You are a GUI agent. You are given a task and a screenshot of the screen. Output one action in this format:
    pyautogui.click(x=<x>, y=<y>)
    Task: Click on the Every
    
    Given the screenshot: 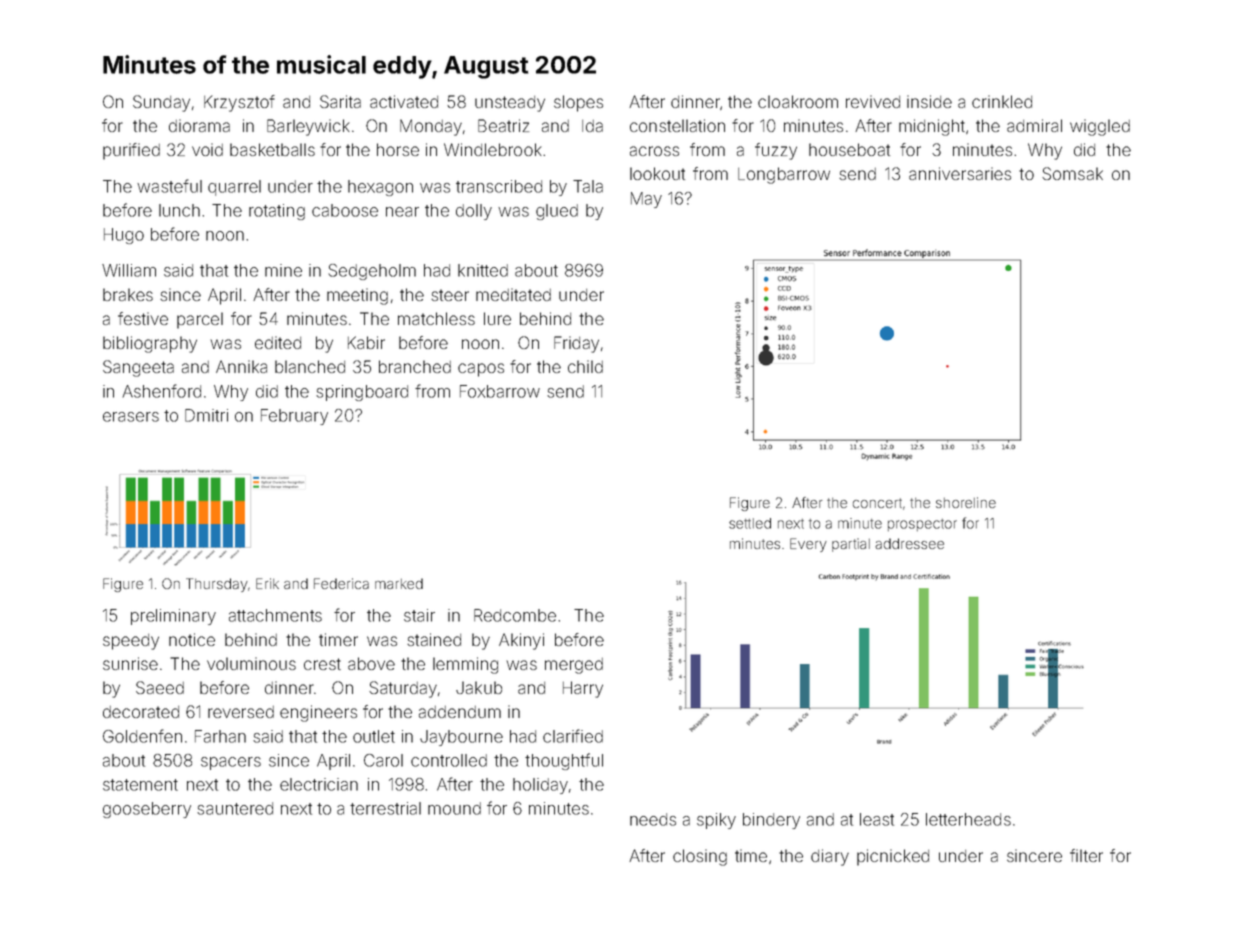 What is the action you would take?
    pyautogui.click(x=808, y=545)
